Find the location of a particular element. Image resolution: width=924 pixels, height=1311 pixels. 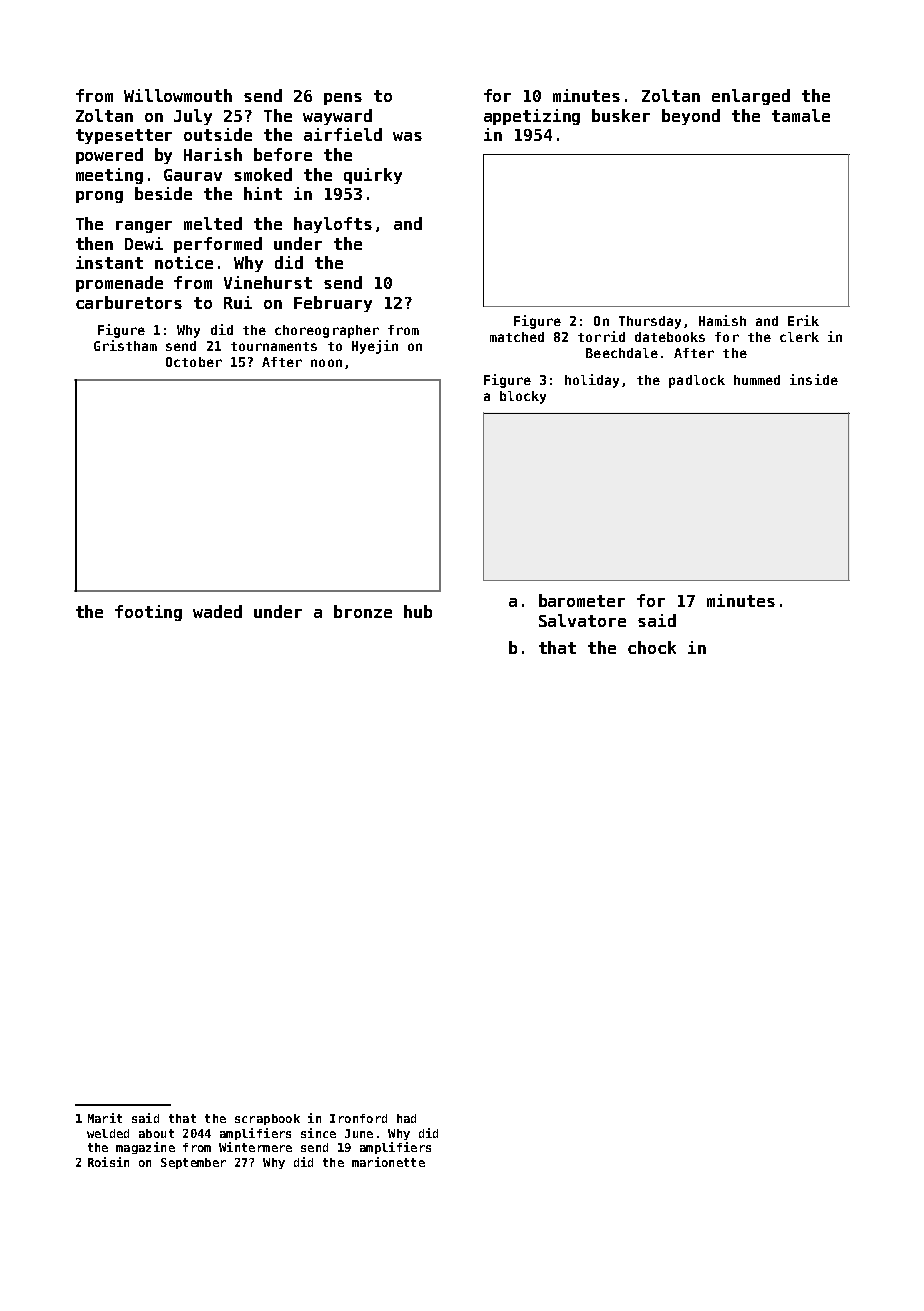

scrapbook is located at coordinates (267, 1119).
